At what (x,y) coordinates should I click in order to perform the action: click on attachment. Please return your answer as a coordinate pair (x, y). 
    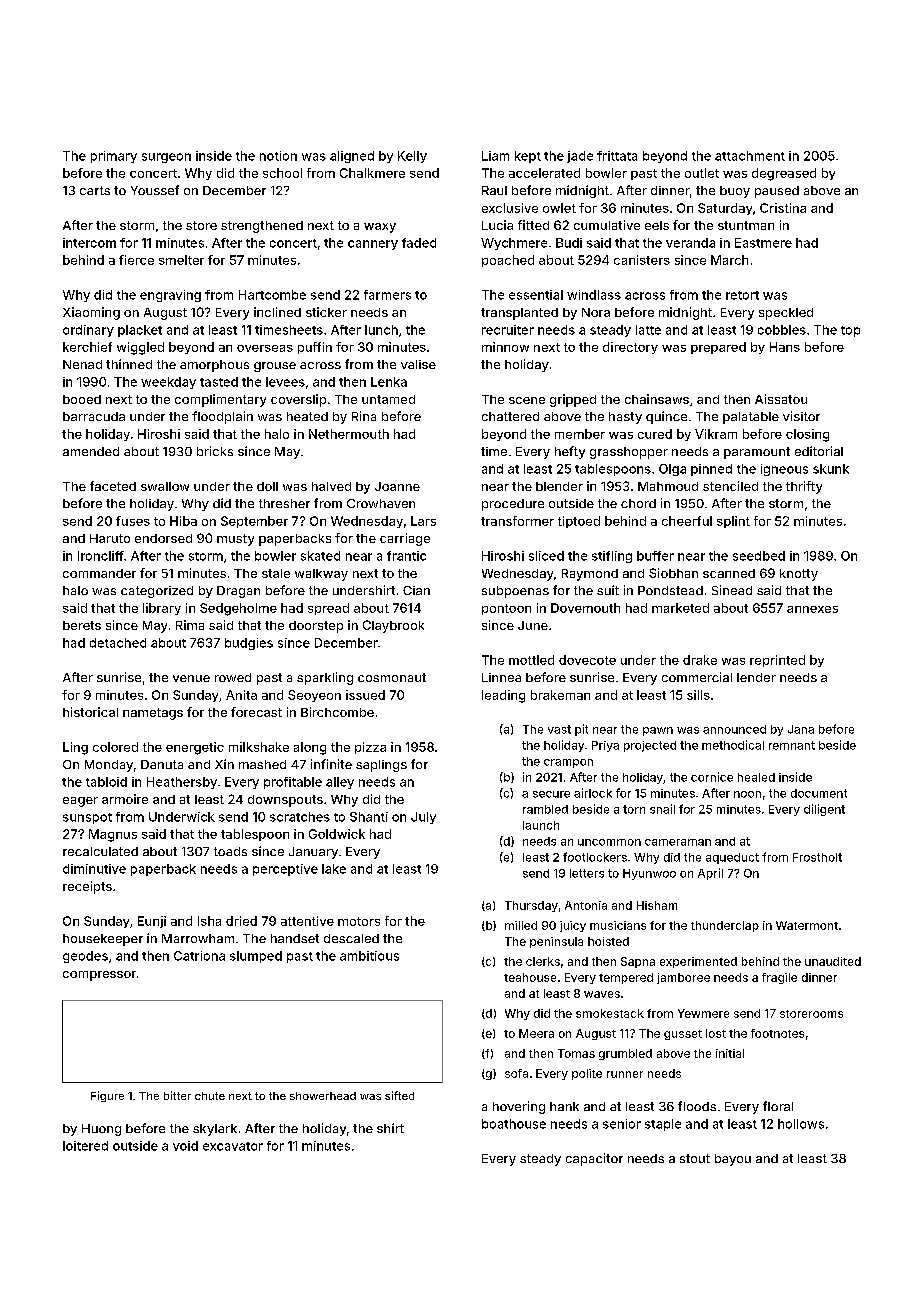
    Looking at the image, I should click on (750, 156).
